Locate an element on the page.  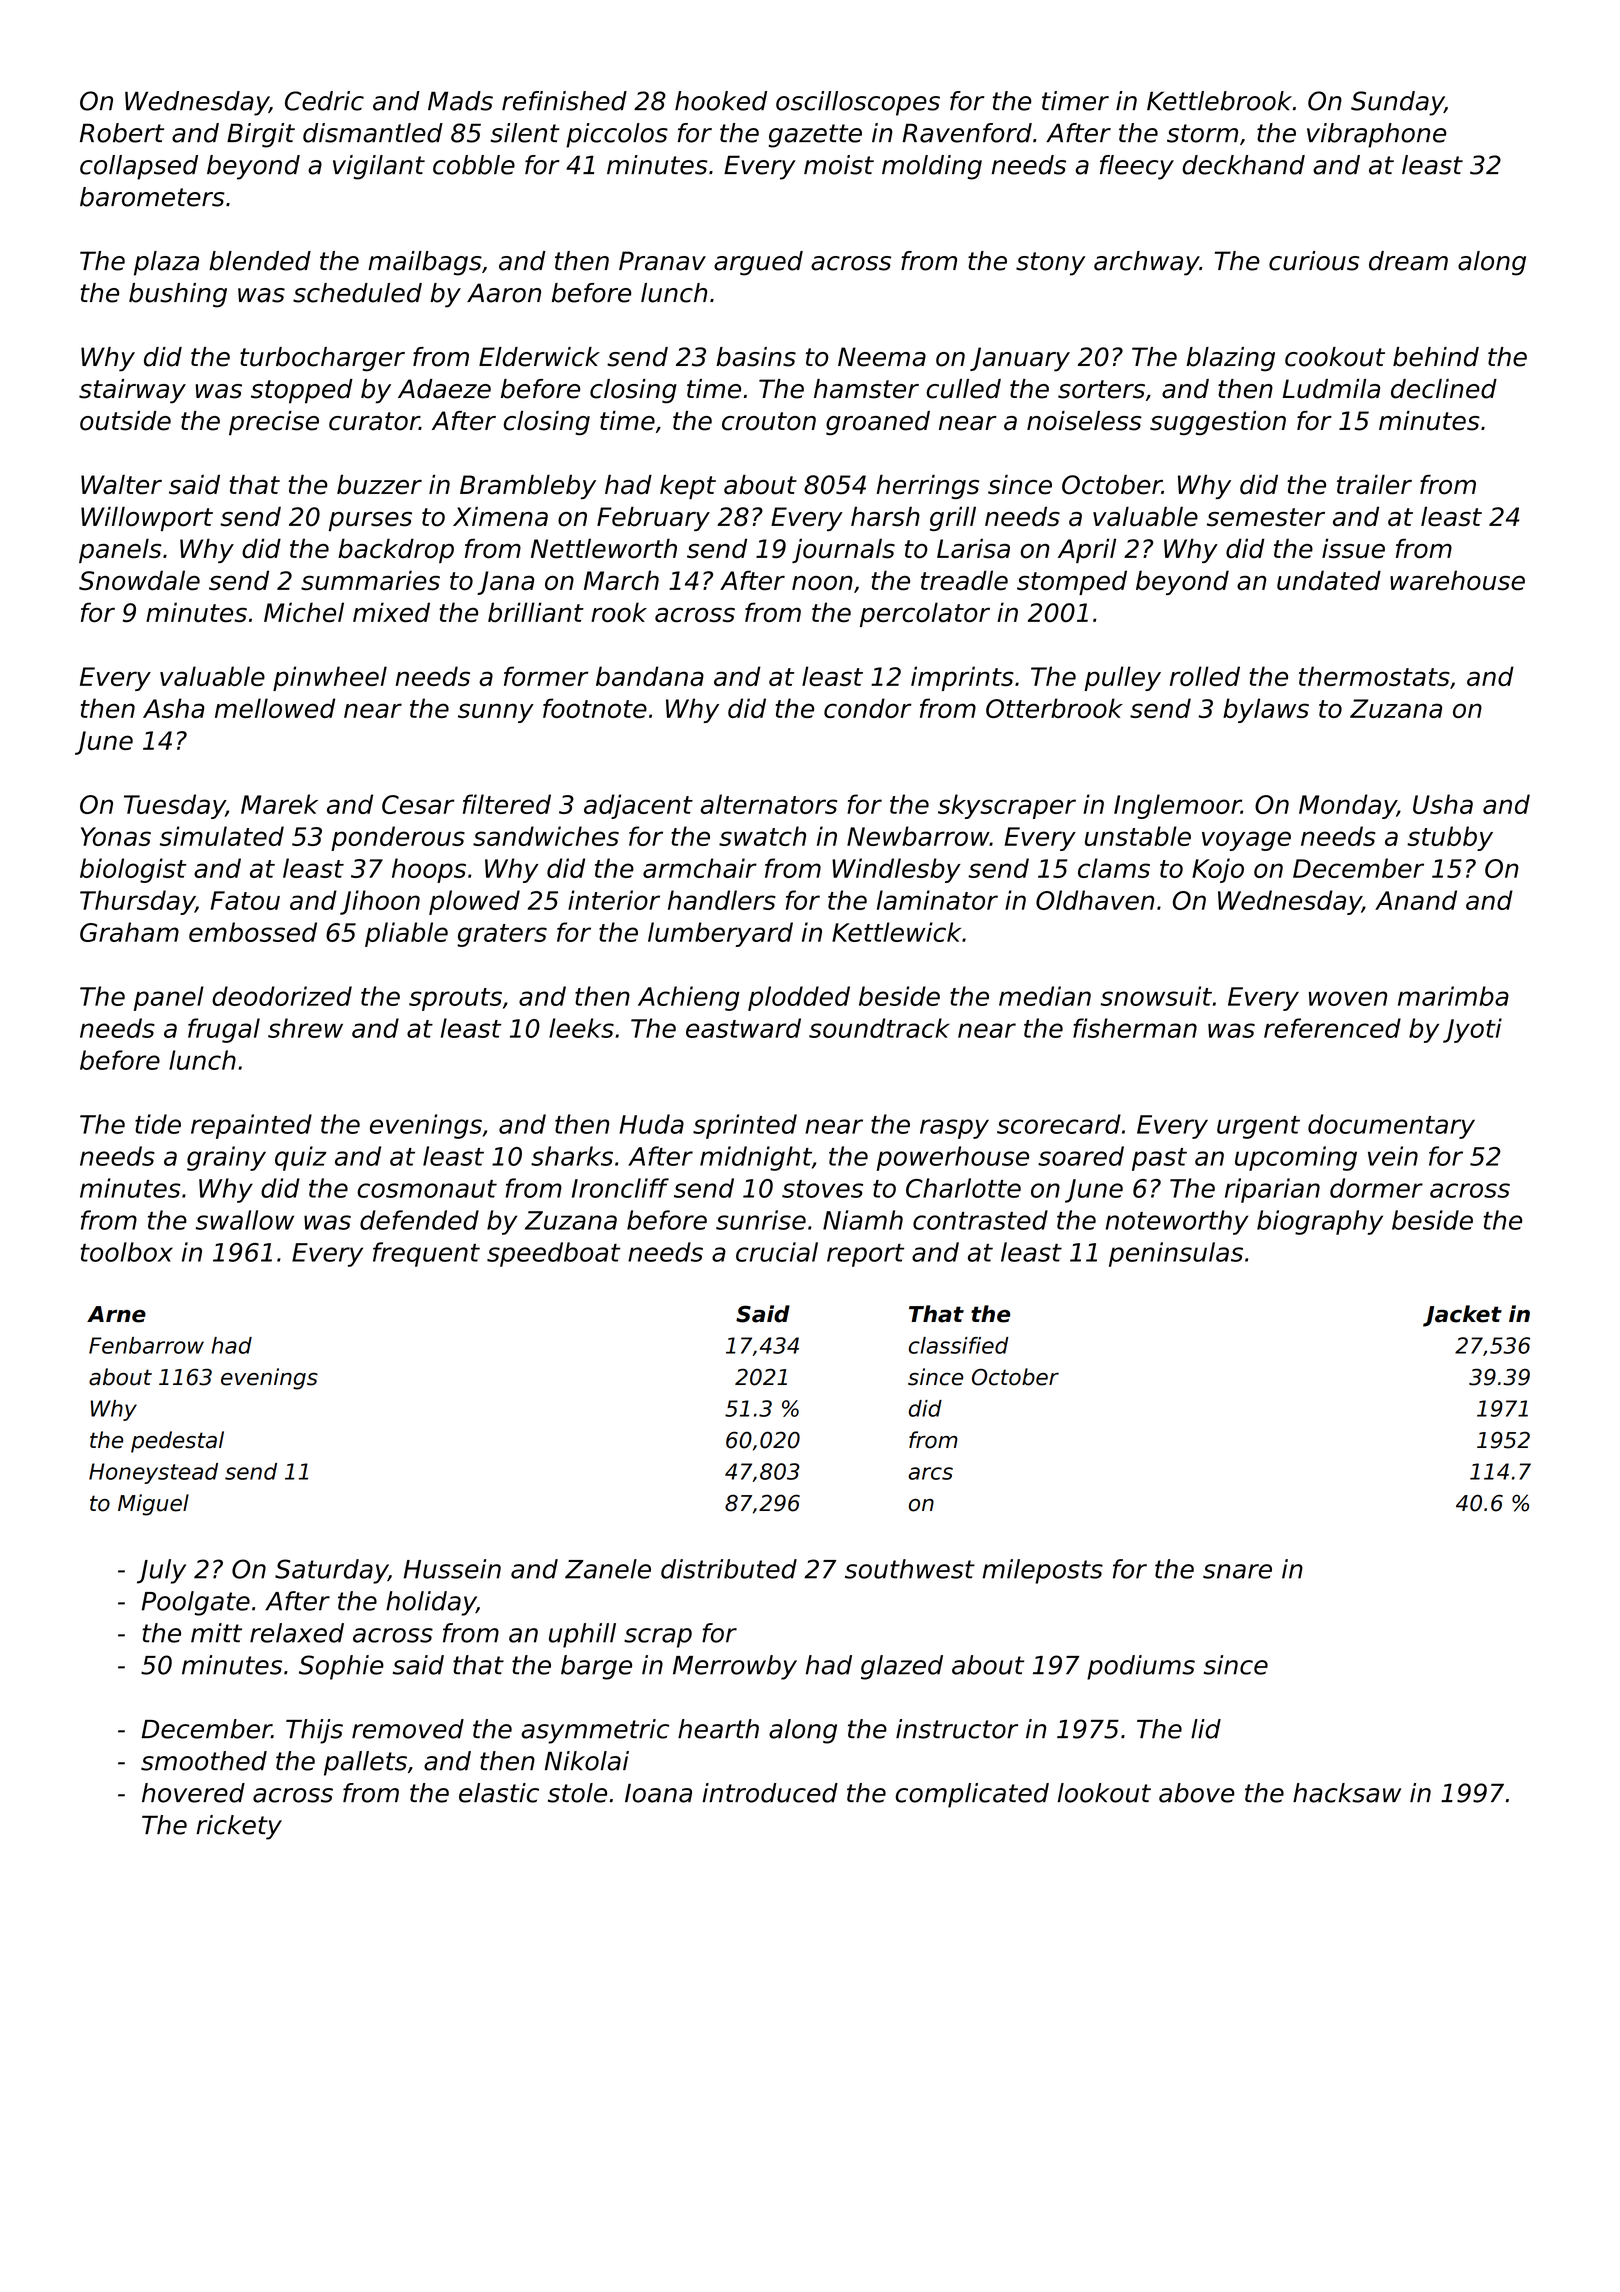
Sunday is located at coordinates (1397, 103).
